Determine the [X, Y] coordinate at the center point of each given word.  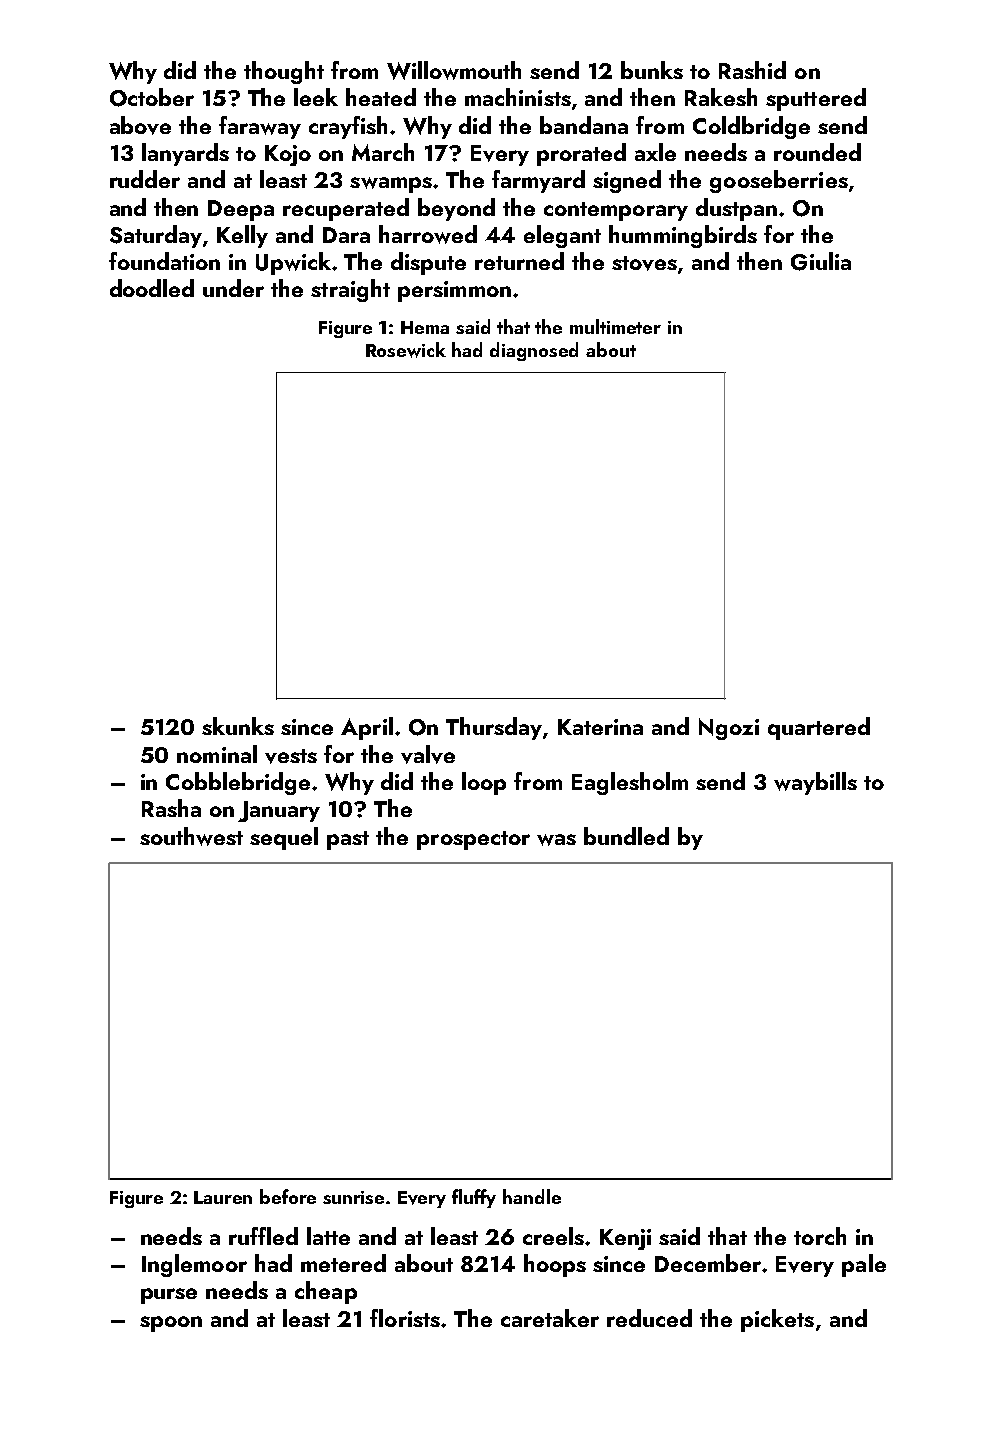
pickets [777, 1320]
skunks [238, 726]
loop [484, 783]
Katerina [600, 727]
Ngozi [729, 729]
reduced [649, 1318]
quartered [819, 728]
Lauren [223, 1197]
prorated [581, 154]
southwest [191, 836]
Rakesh [721, 97]
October [152, 97]
